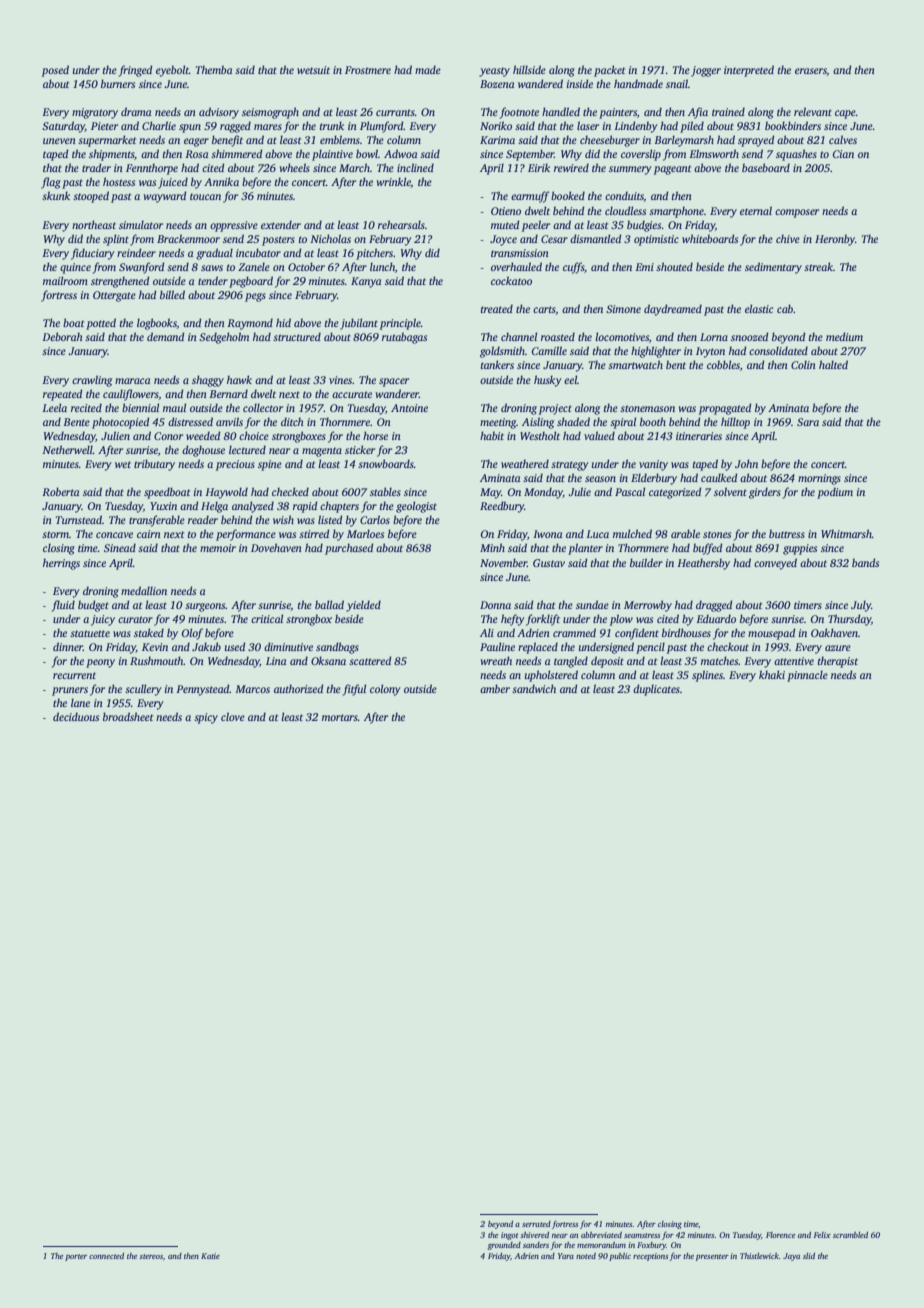 The width and height of the screenshot is (924, 1308). Describe the element at coordinates (214, 69) in the screenshot. I see `Themba` at that location.
